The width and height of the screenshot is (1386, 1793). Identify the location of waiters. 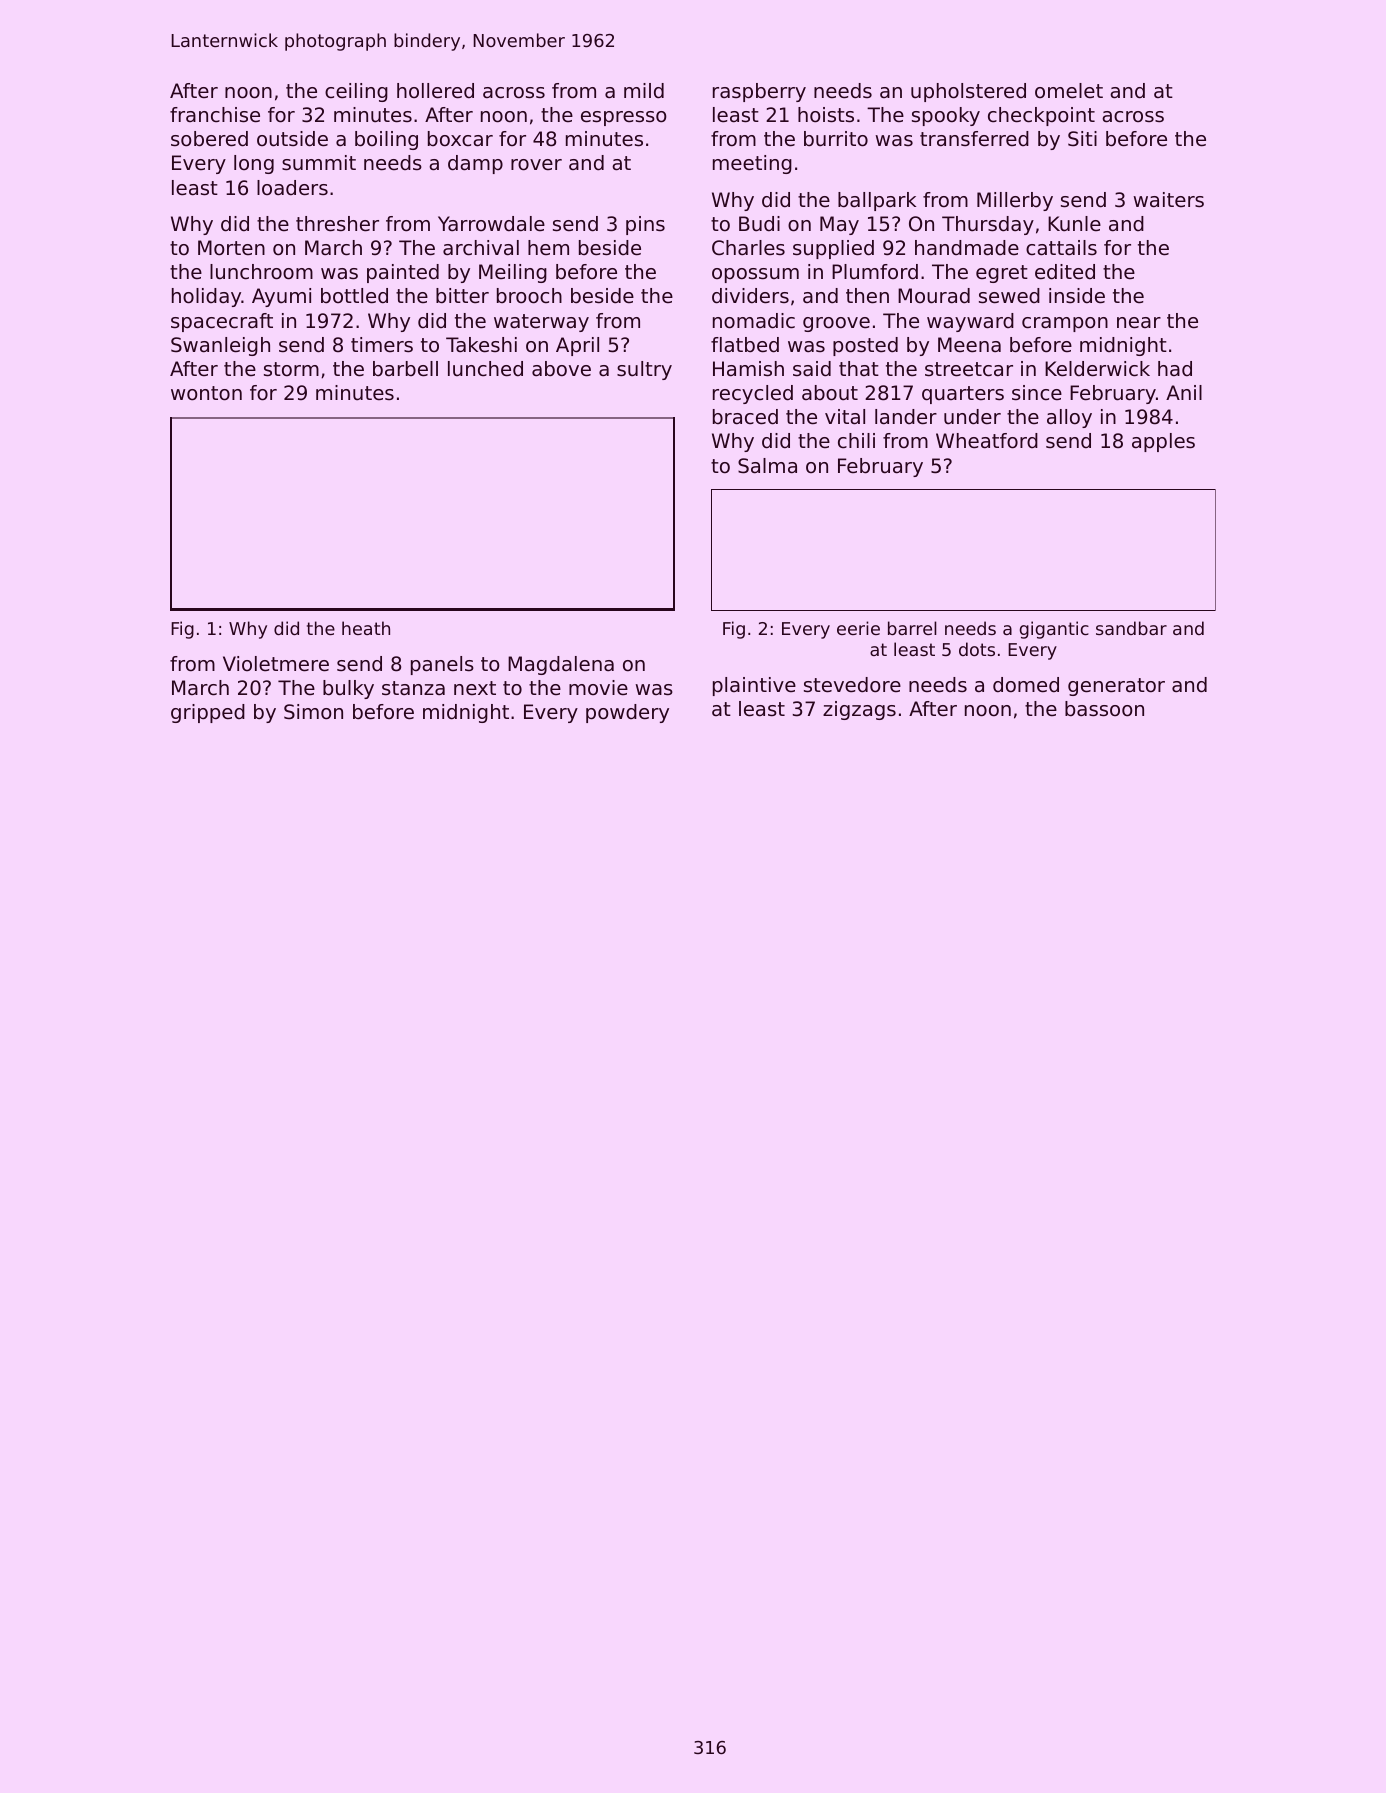
(1168, 200).
